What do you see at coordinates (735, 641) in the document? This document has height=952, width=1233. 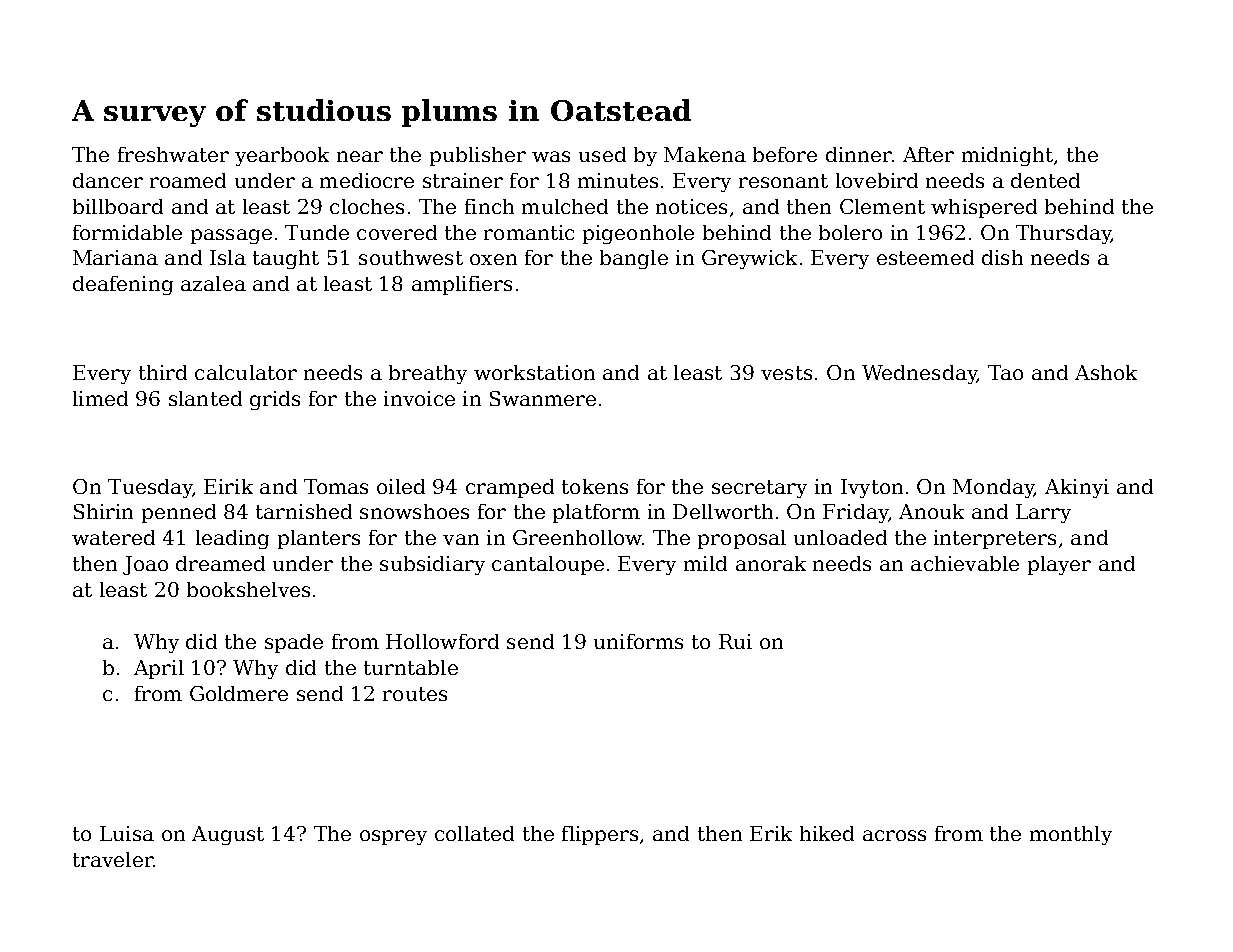 I see `Rui` at bounding box center [735, 641].
